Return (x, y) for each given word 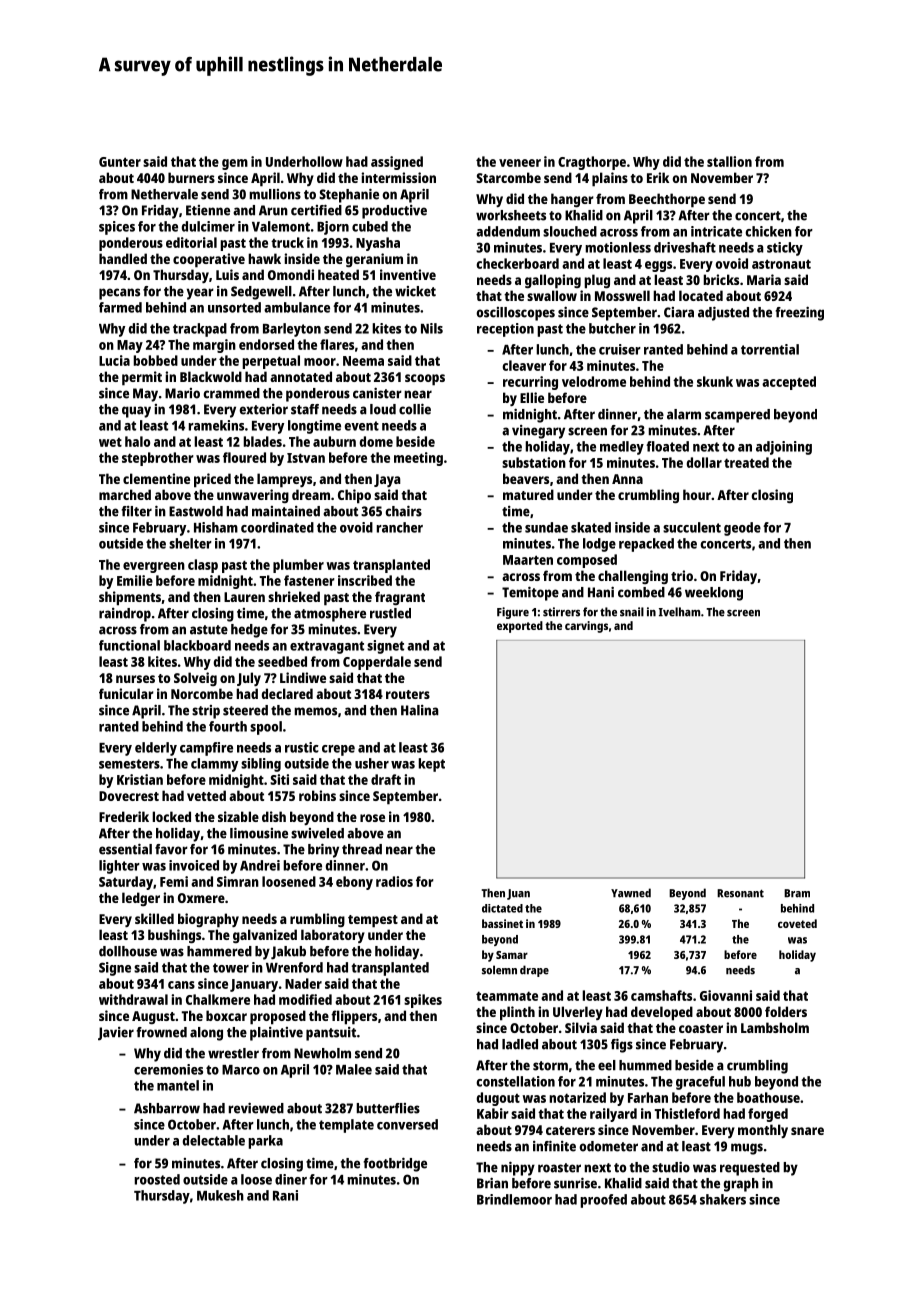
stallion (729, 161)
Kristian (140, 779)
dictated (502, 908)
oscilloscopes (515, 314)
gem (235, 164)
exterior (263, 409)
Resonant (740, 893)
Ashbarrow (167, 1108)
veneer (520, 163)
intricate (716, 231)
